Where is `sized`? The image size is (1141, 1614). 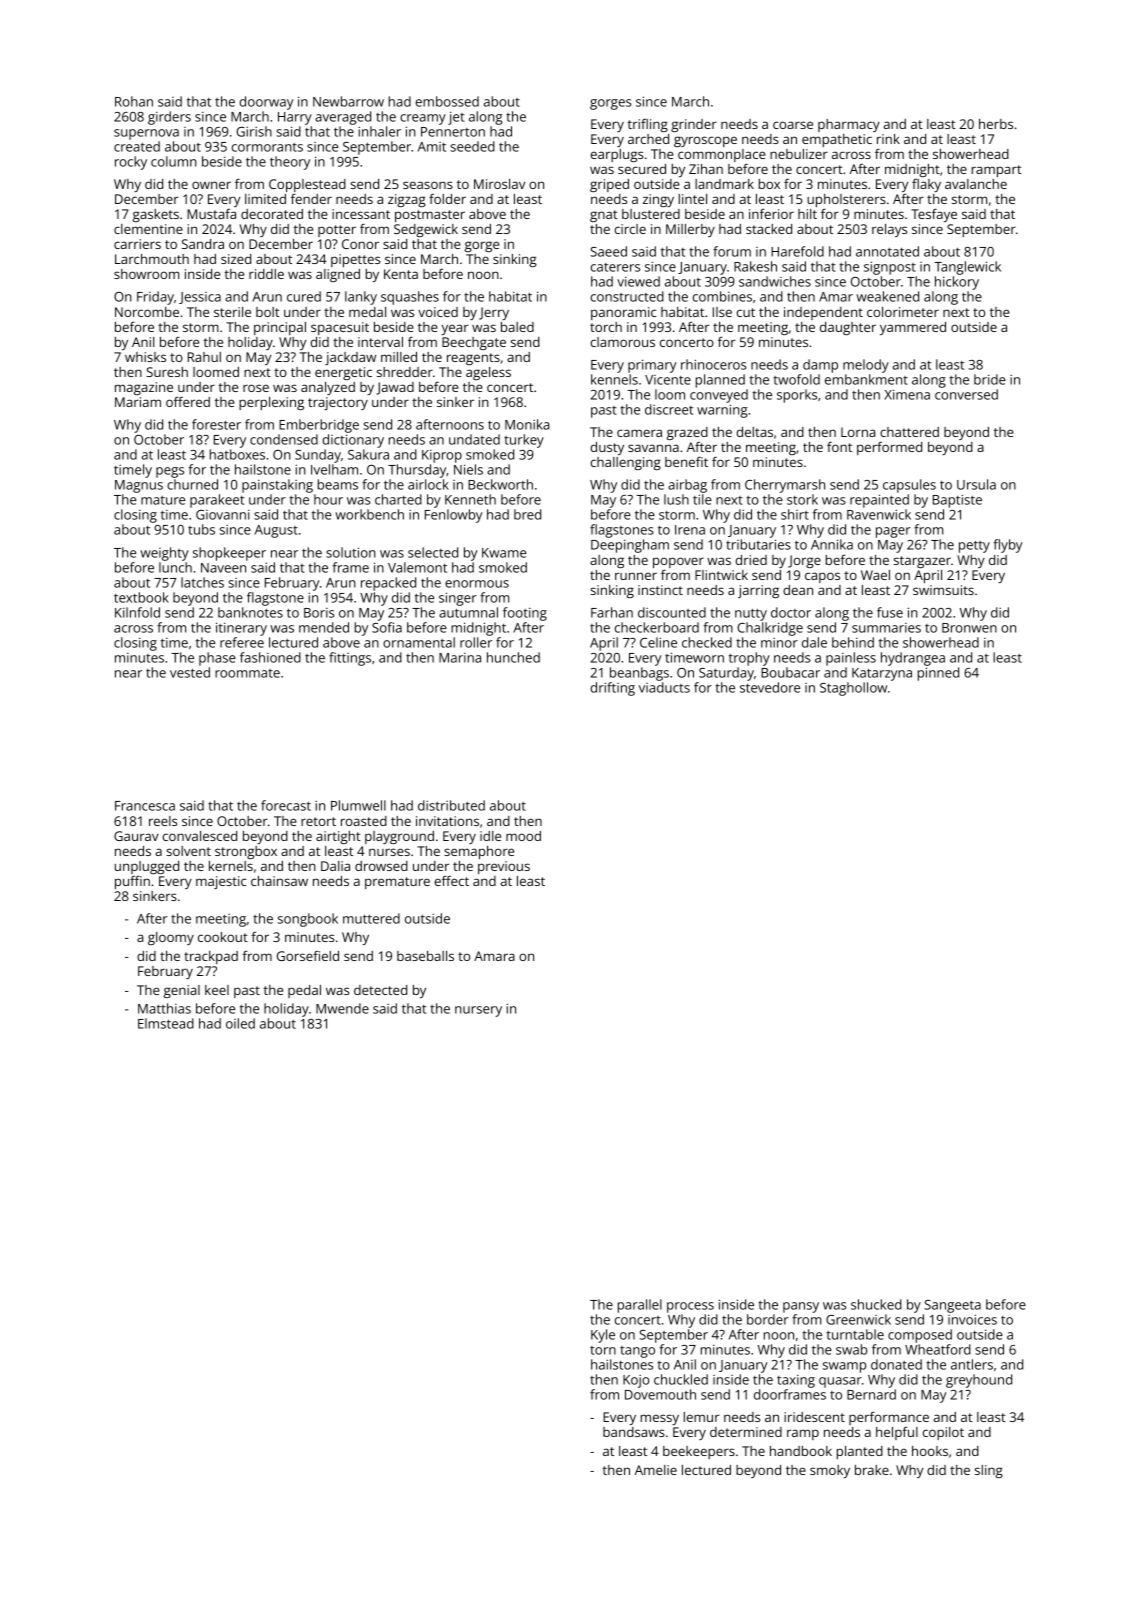
sized is located at coordinates (236, 259).
